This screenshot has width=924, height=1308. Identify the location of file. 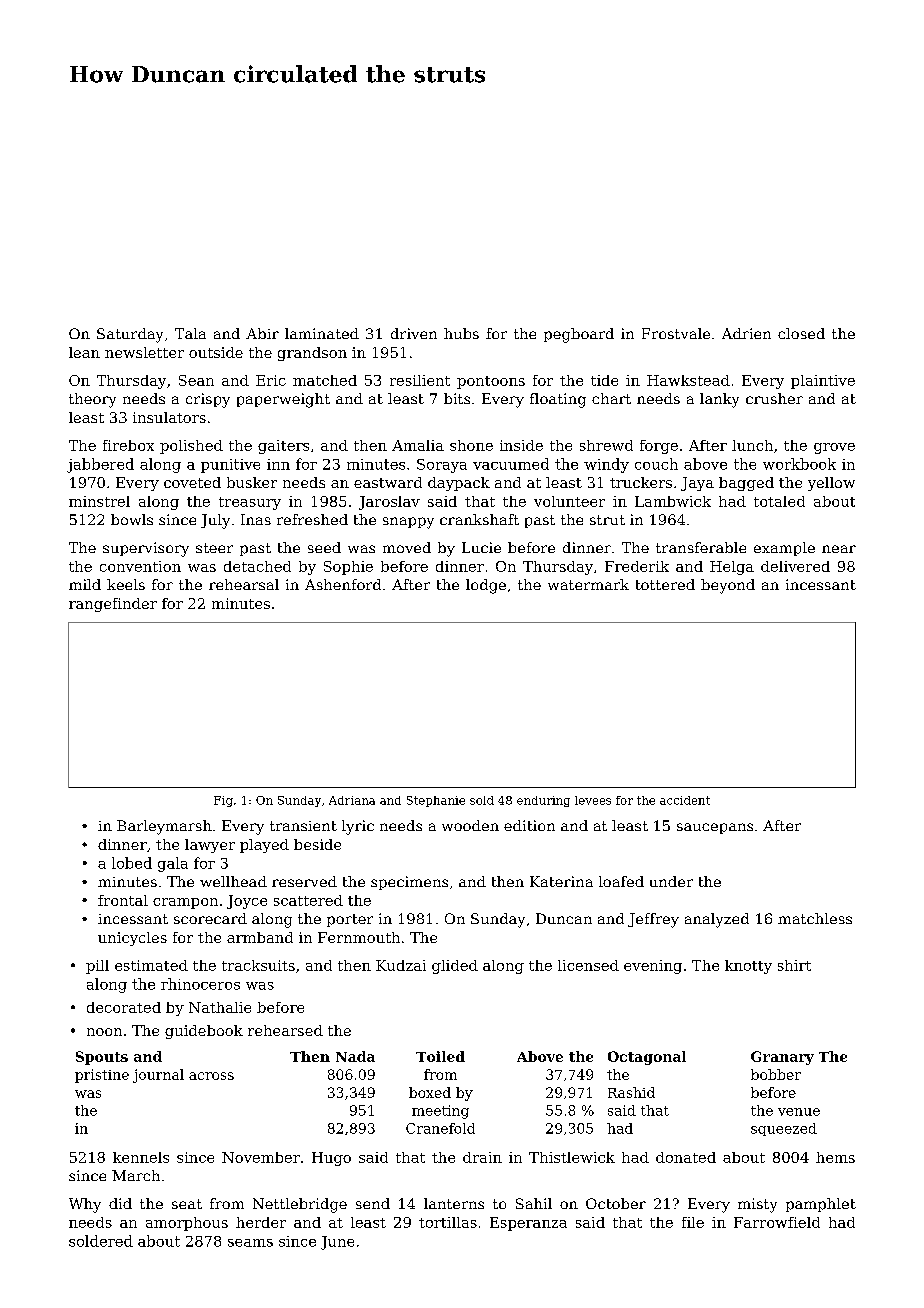
(693, 1222).
